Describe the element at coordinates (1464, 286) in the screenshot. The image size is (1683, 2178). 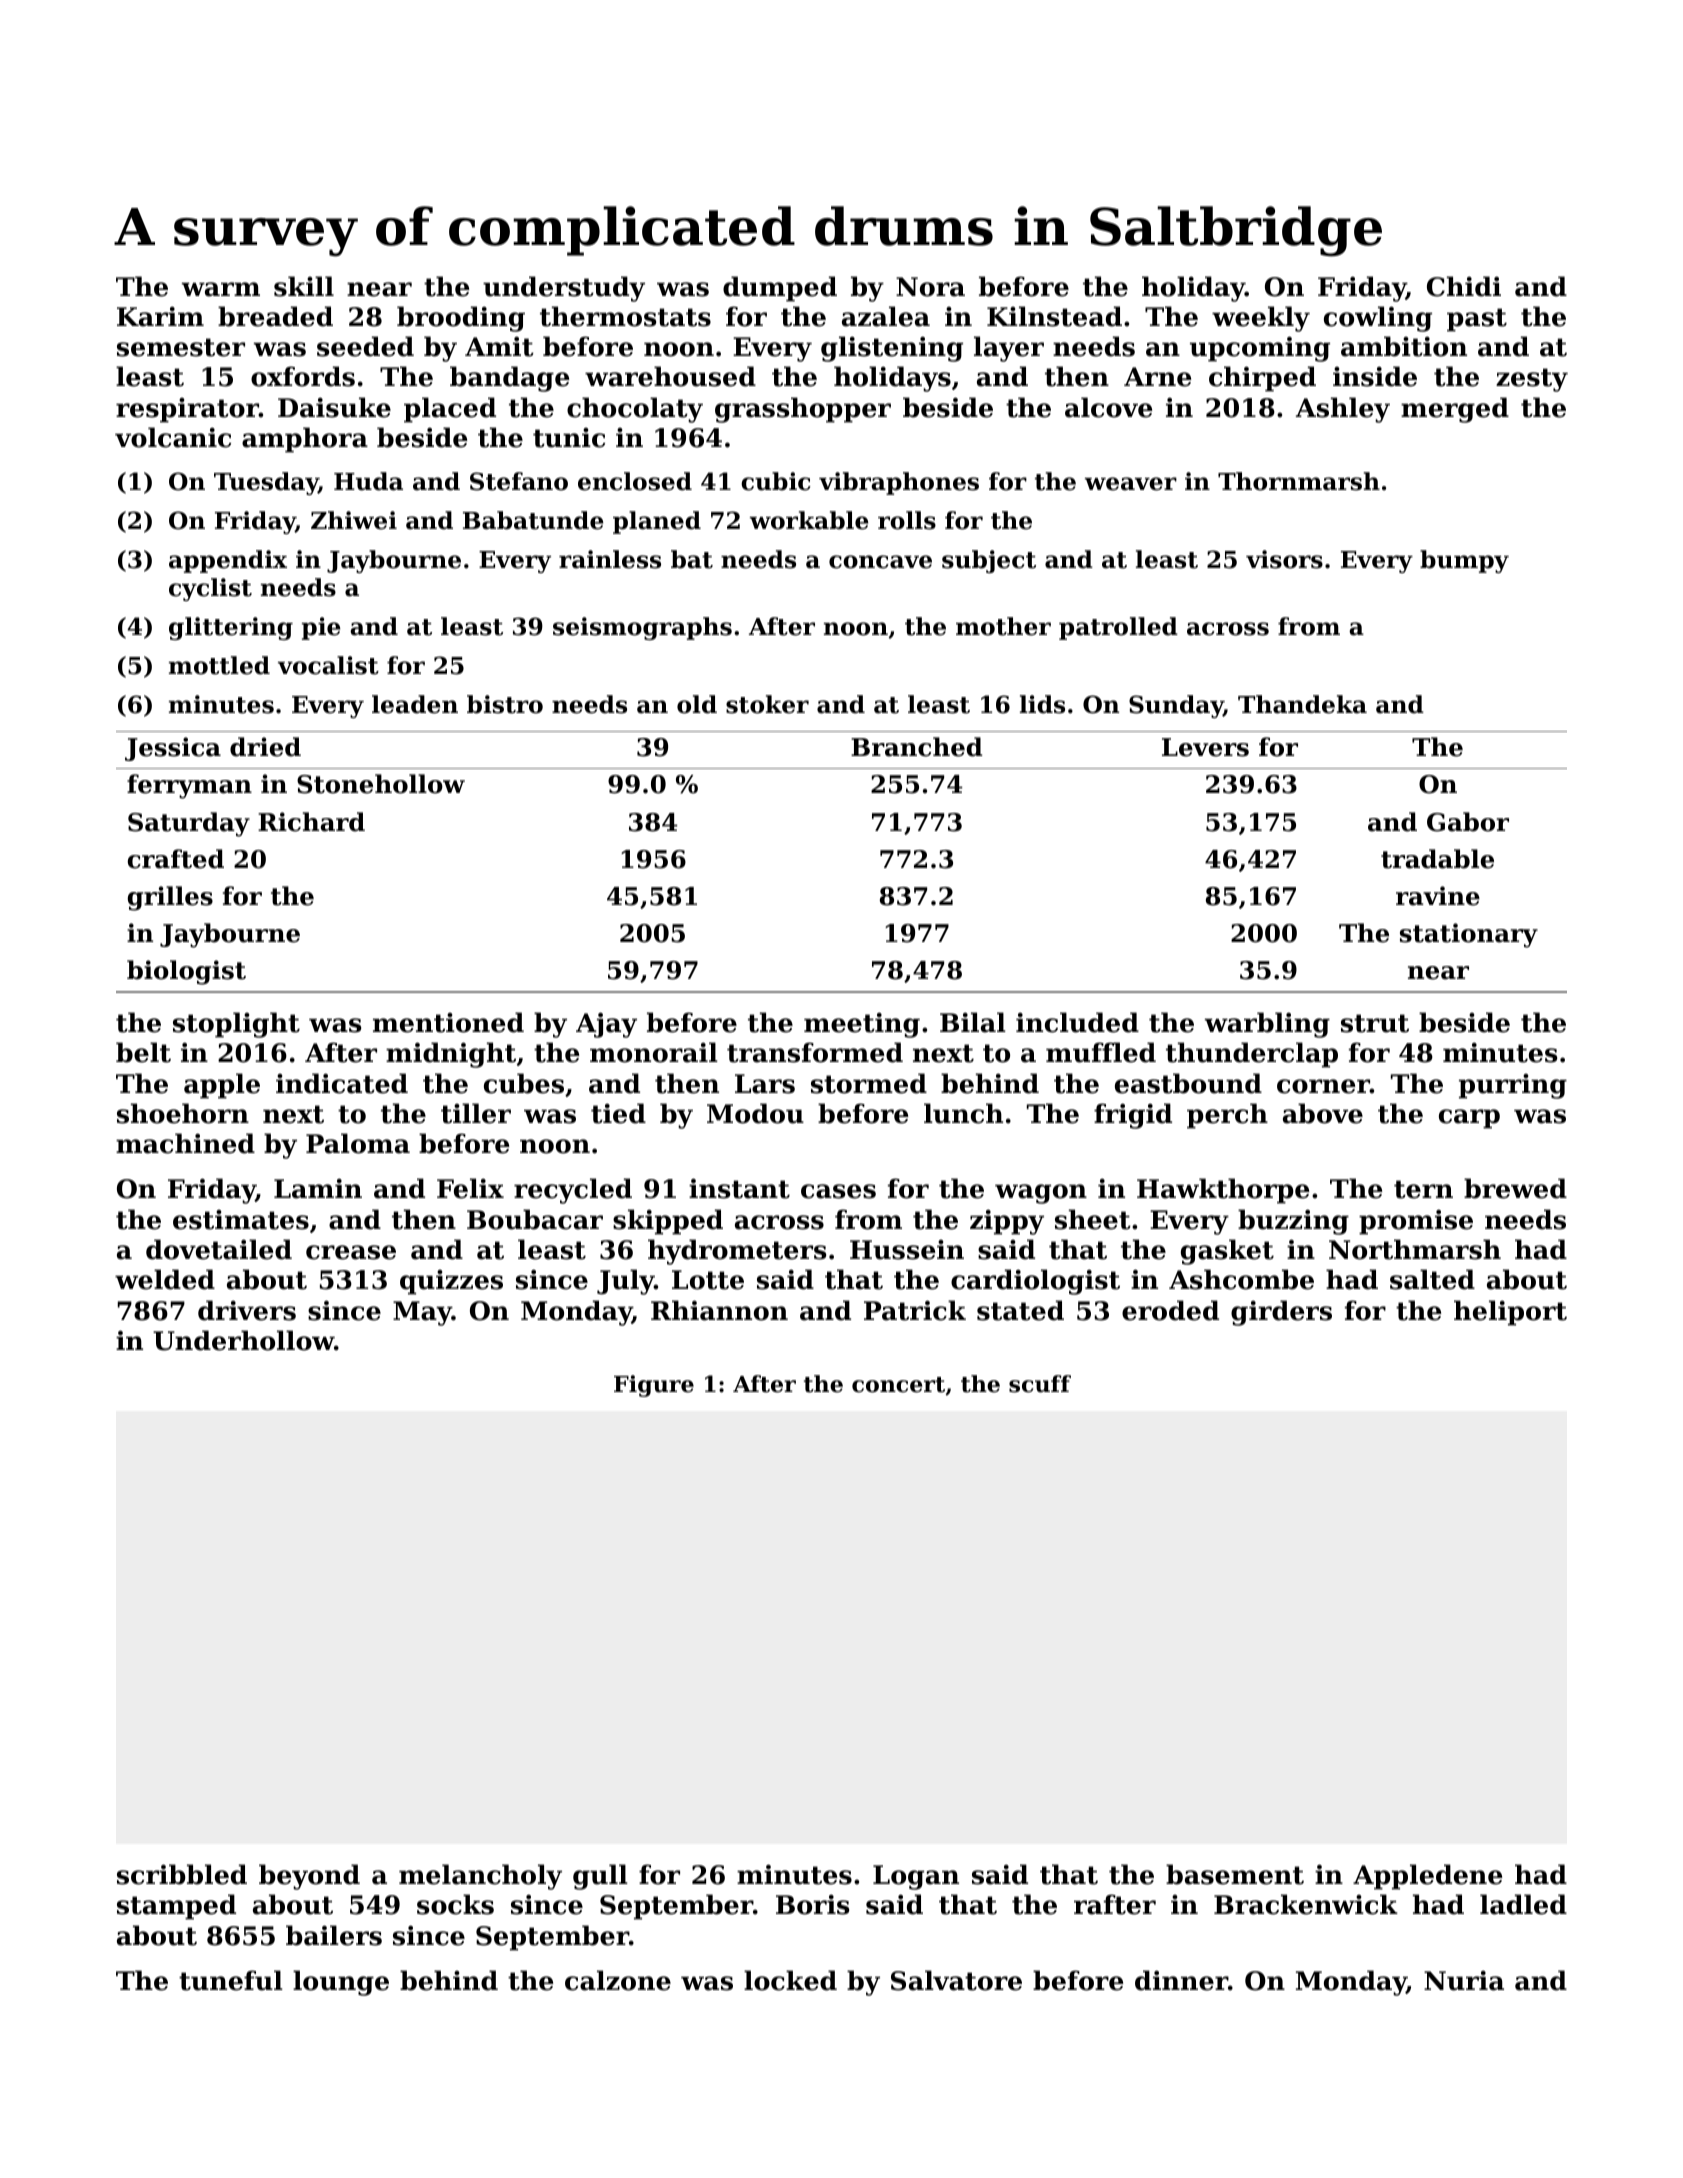
I see `Chidi` at that location.
